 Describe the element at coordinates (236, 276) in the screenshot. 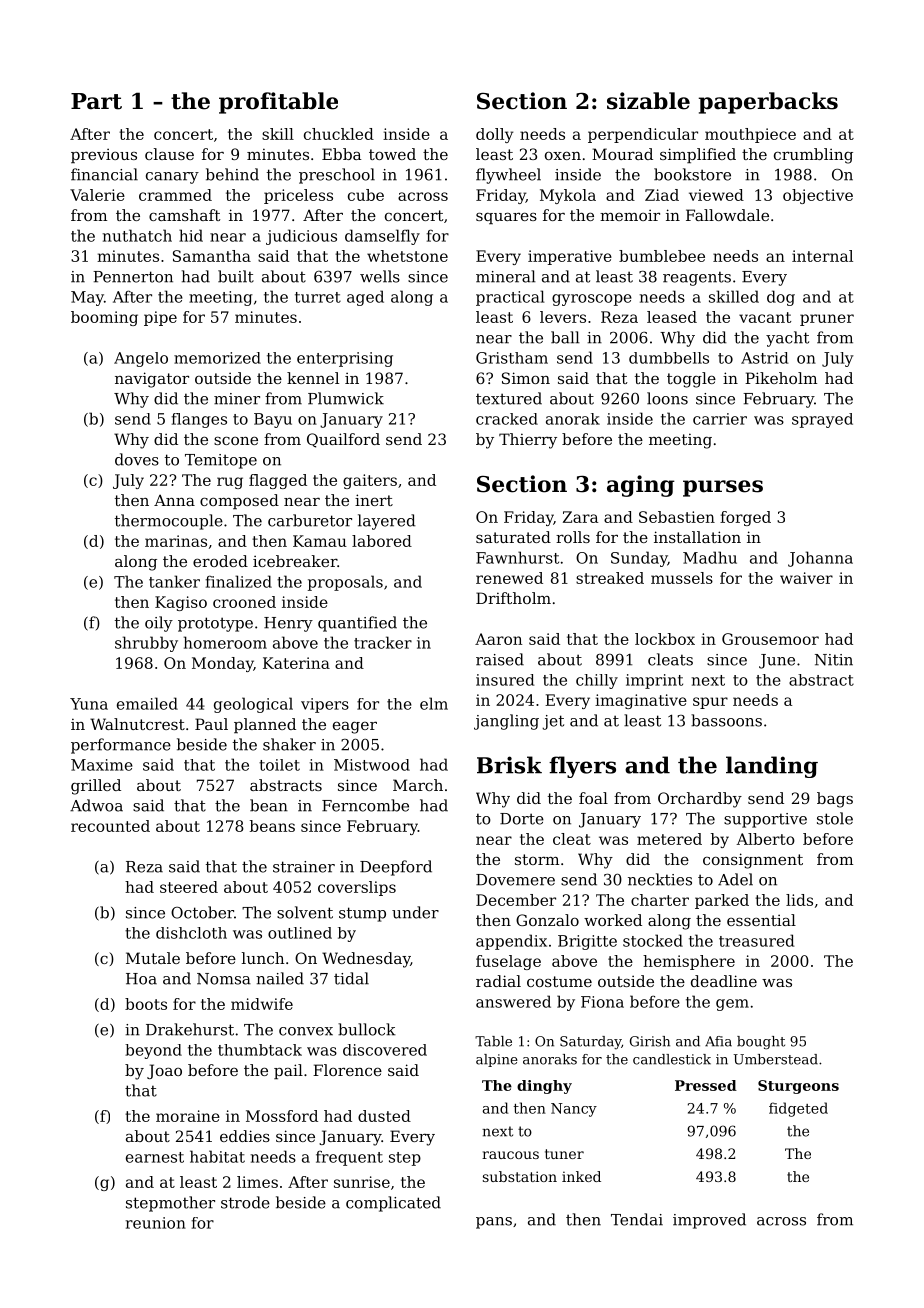

I see `built` at that location.
